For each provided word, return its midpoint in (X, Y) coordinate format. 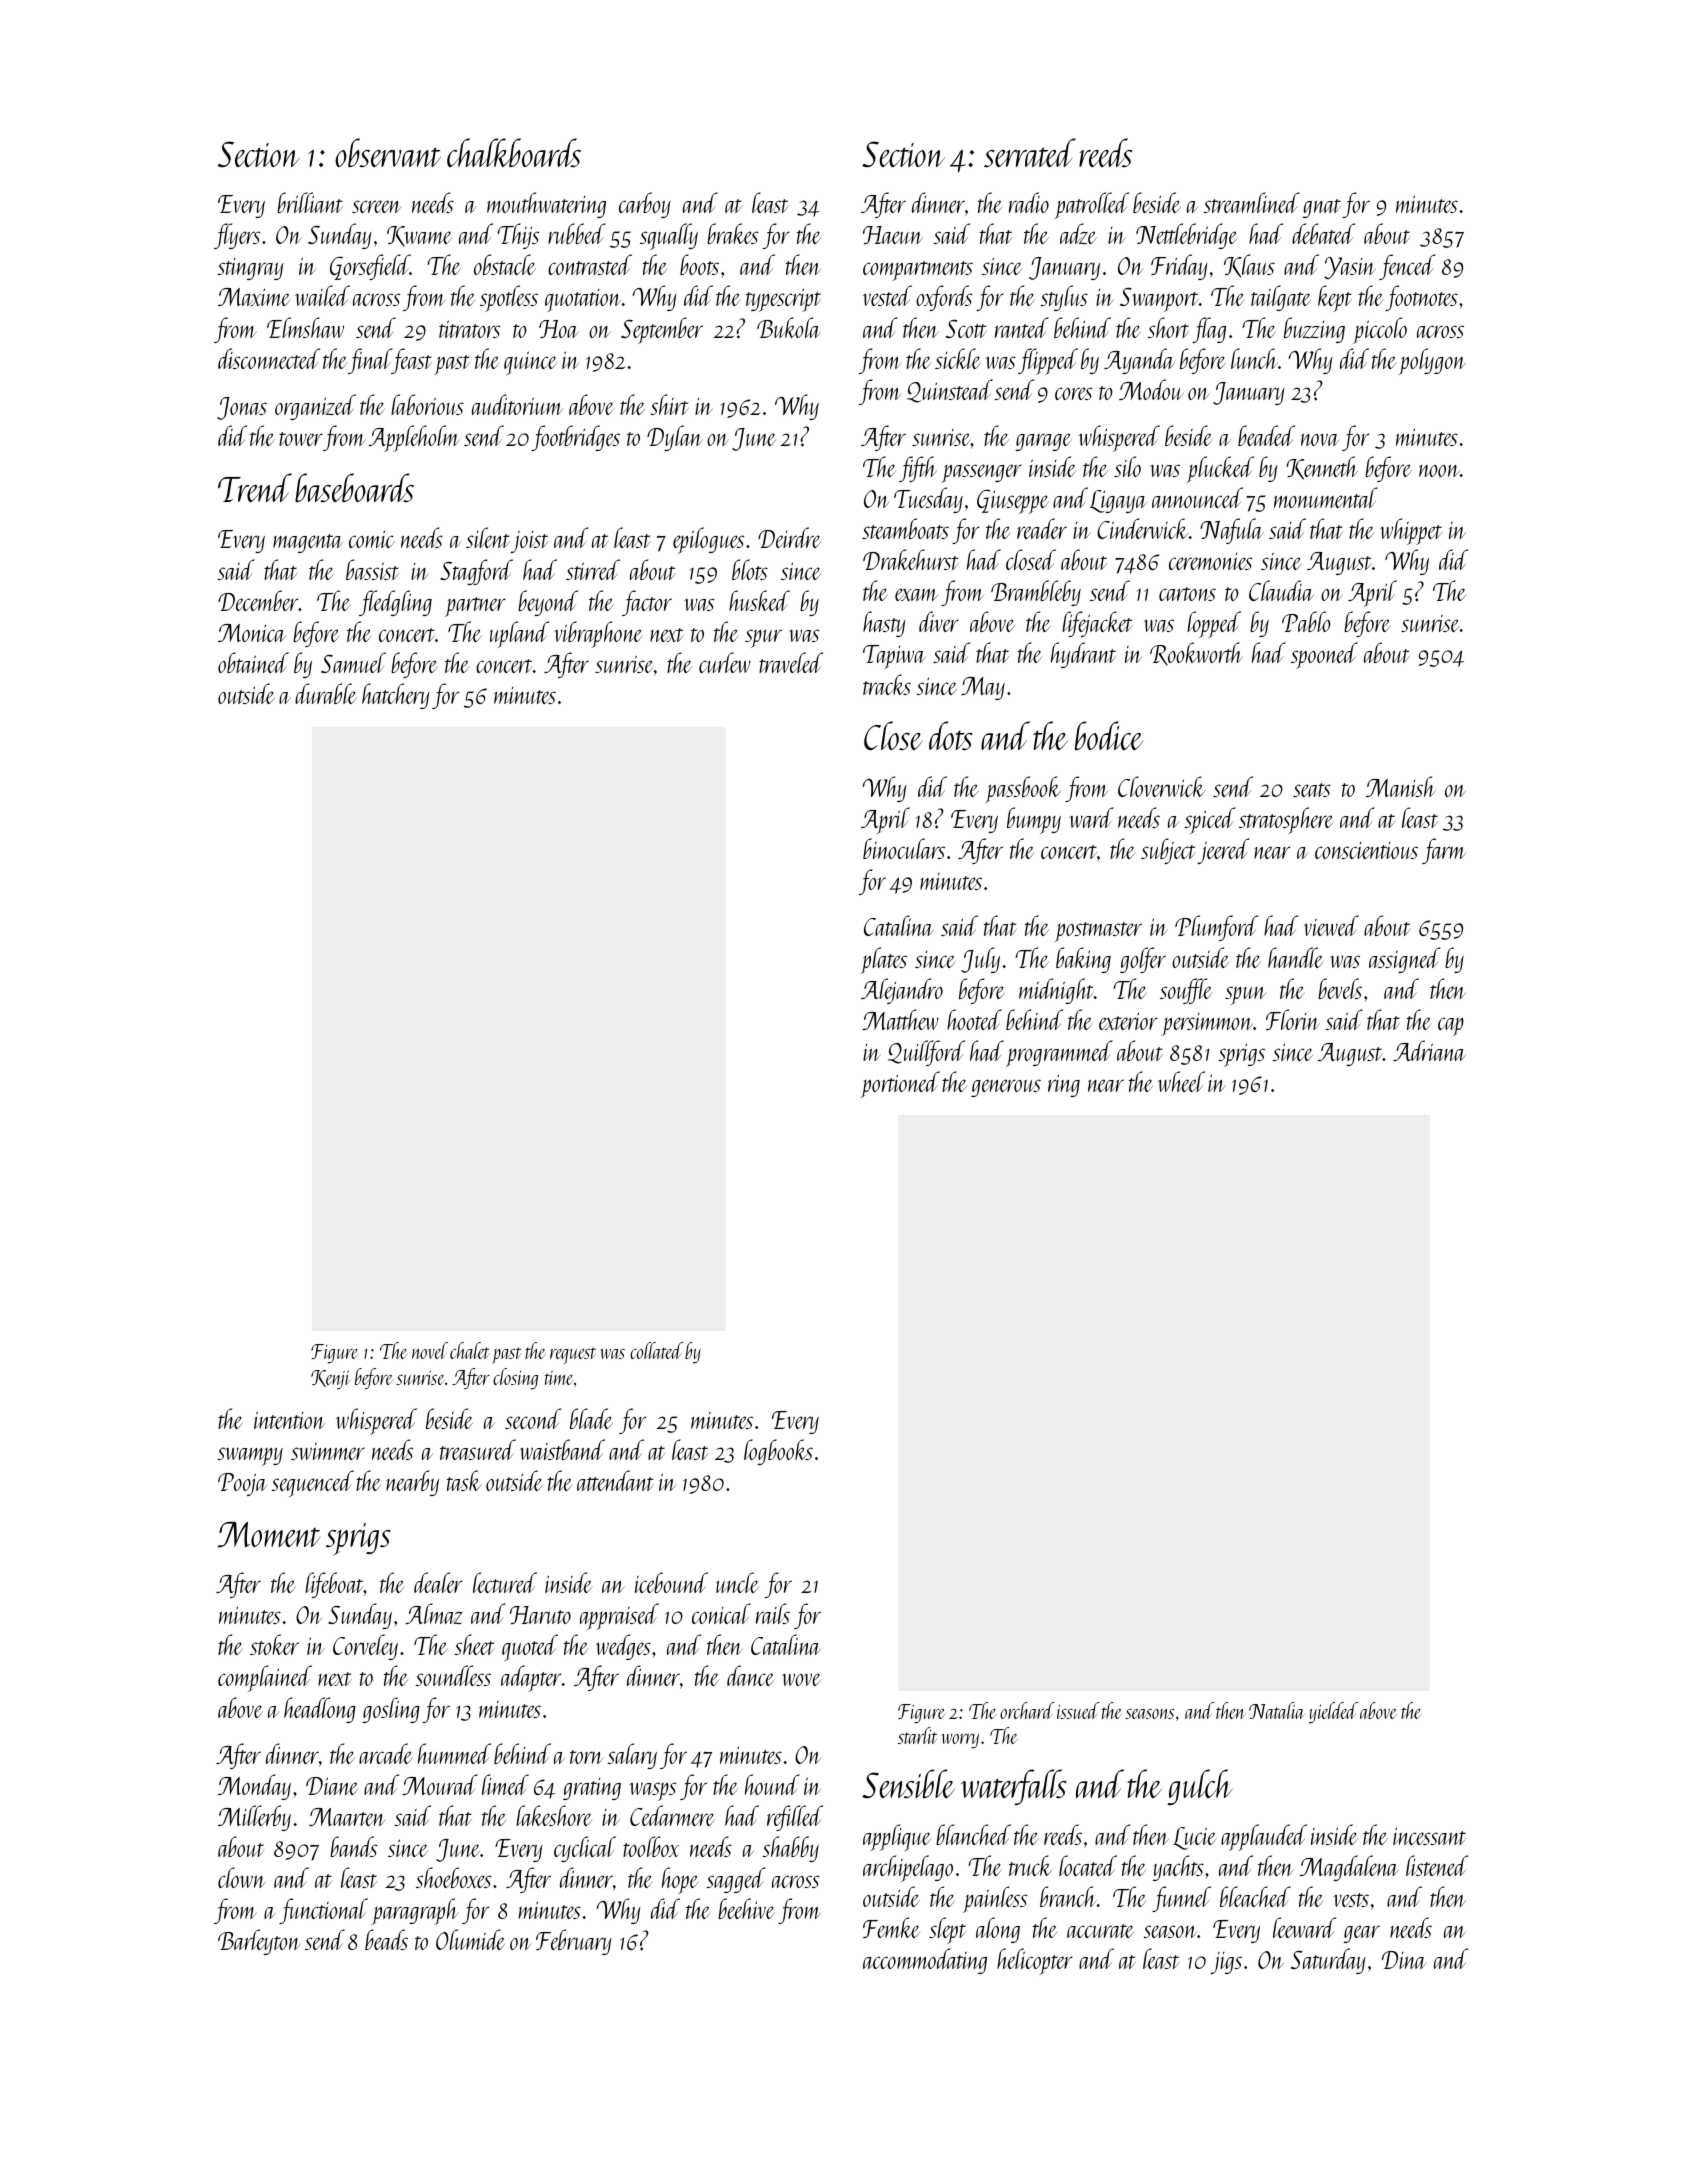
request (573, 1355)
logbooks (778, 1452)
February (574, 1942)
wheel (1181, 1081)
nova (1320, 440)
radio (1029, 202)
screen (377, 206)
